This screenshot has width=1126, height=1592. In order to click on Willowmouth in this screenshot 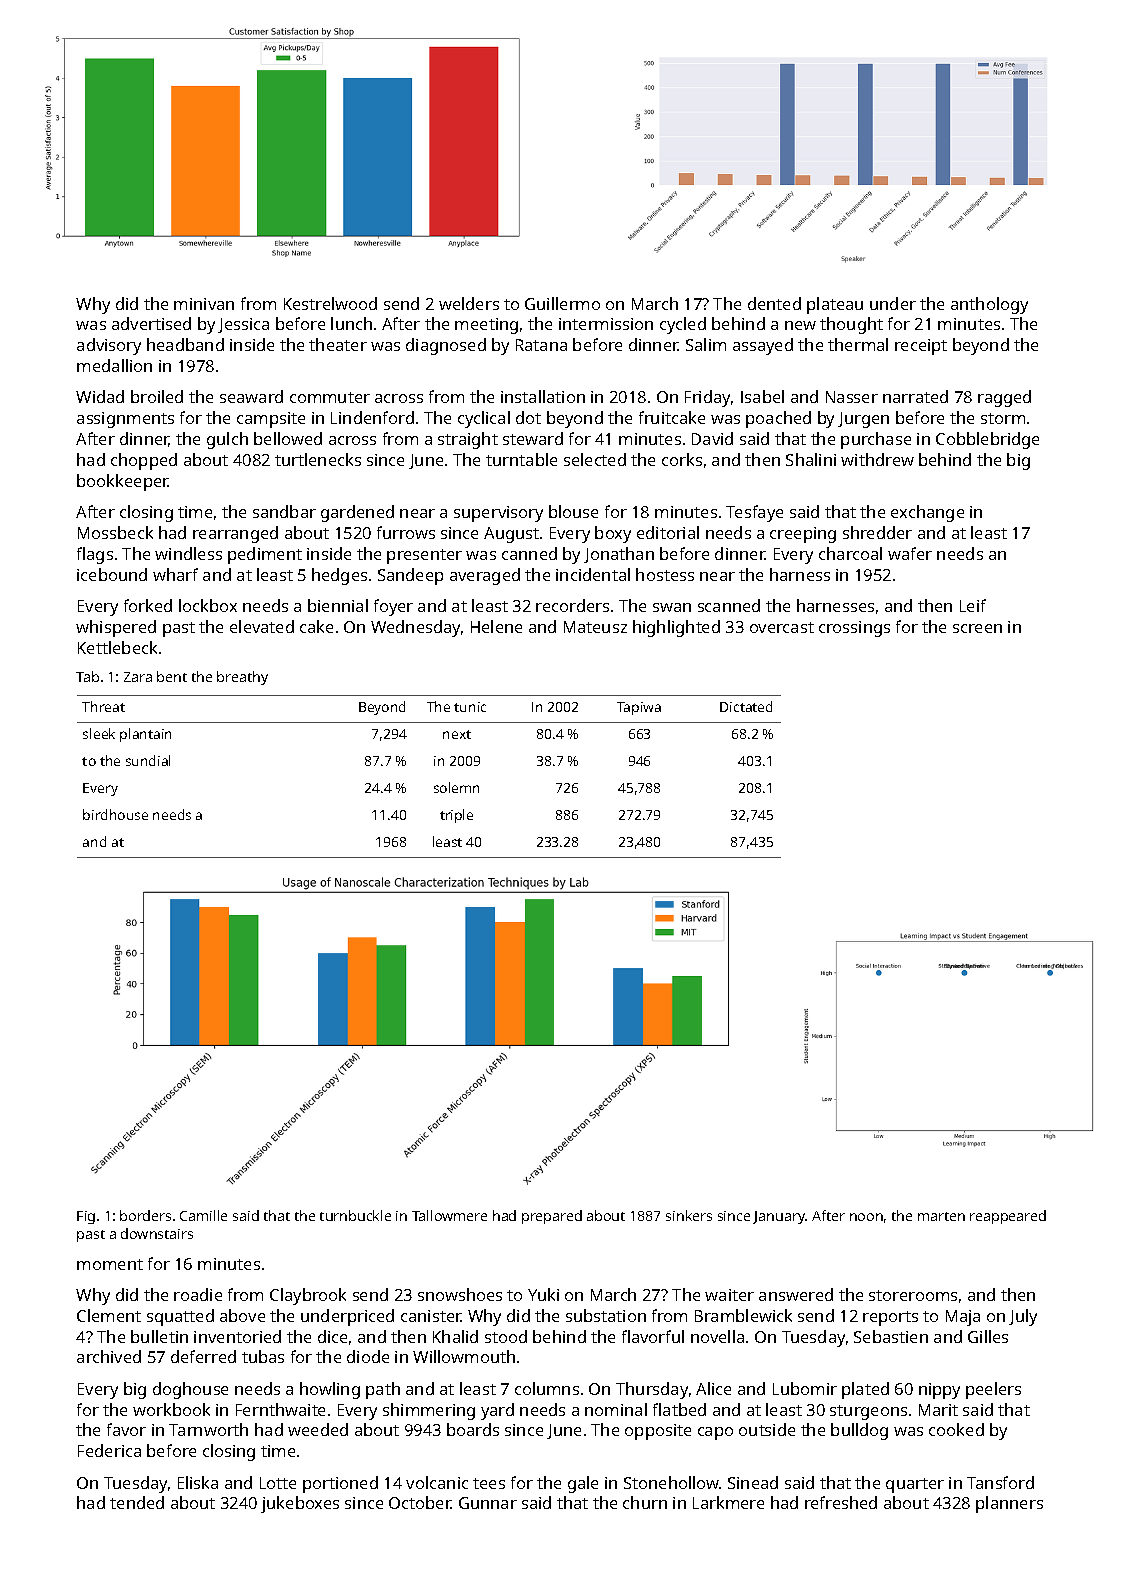, I will do `click(464, 1356)`.
